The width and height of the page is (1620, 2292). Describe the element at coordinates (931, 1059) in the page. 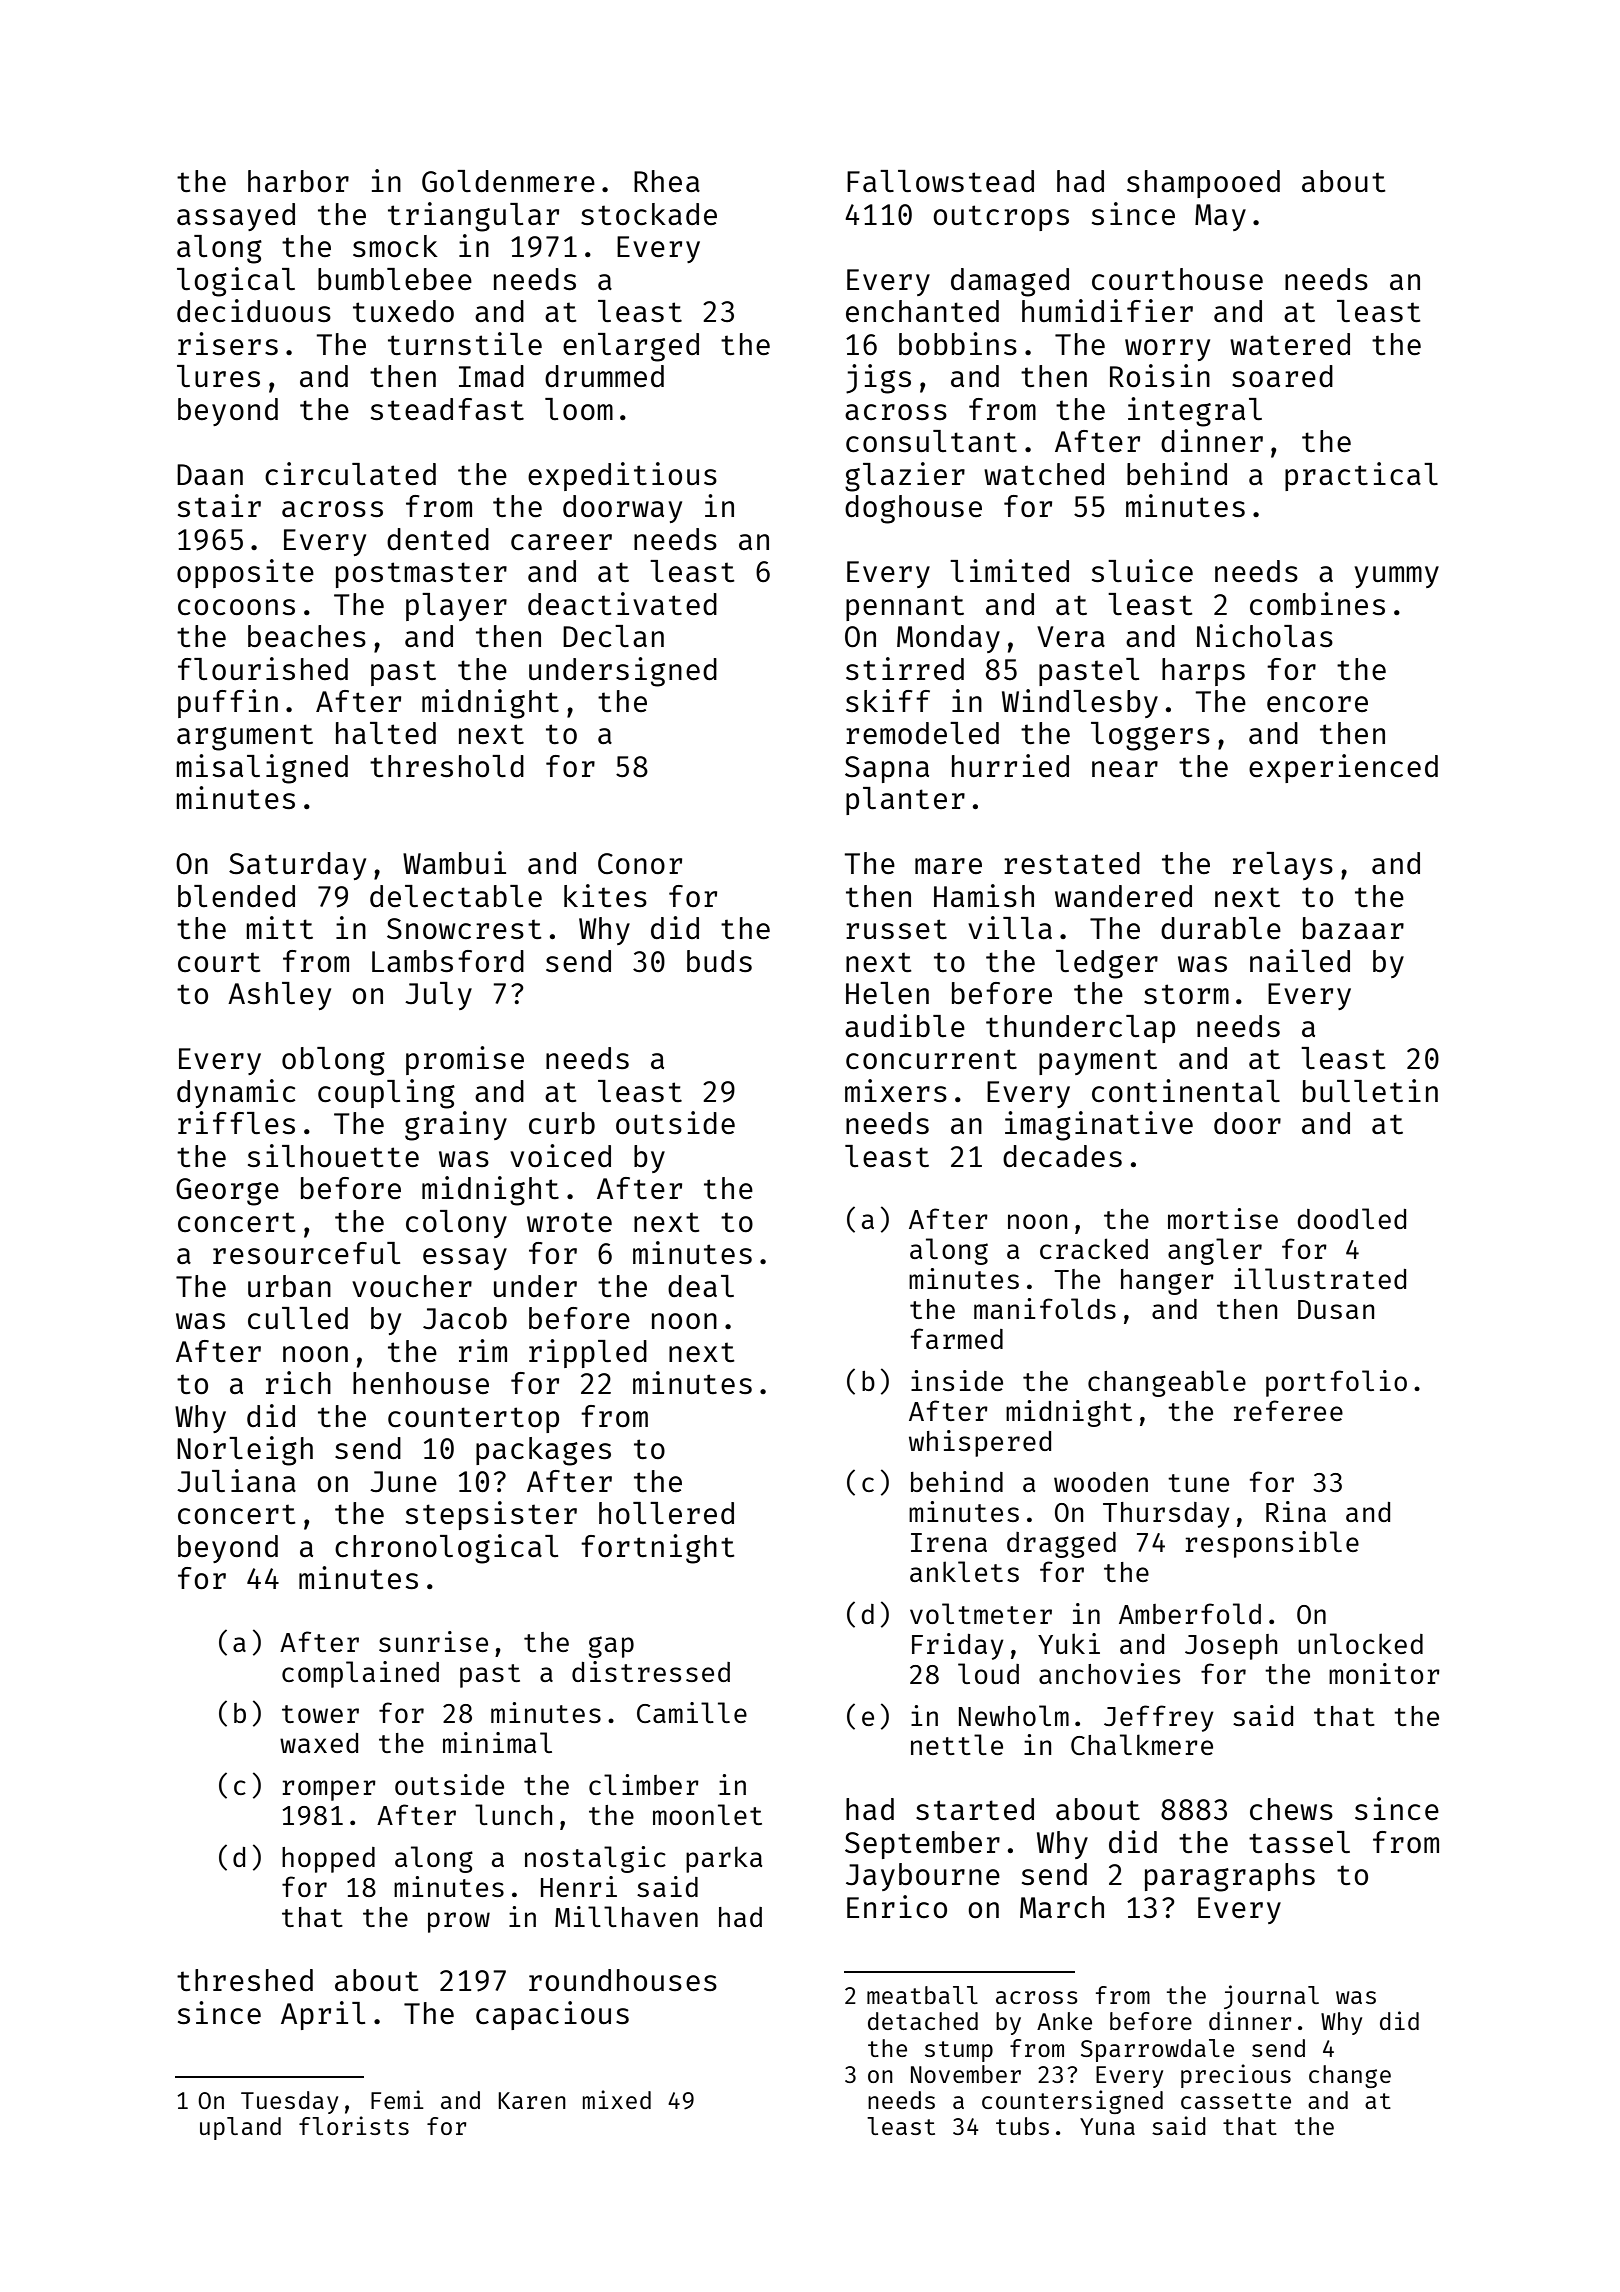

I see `concurrent` at that location.
